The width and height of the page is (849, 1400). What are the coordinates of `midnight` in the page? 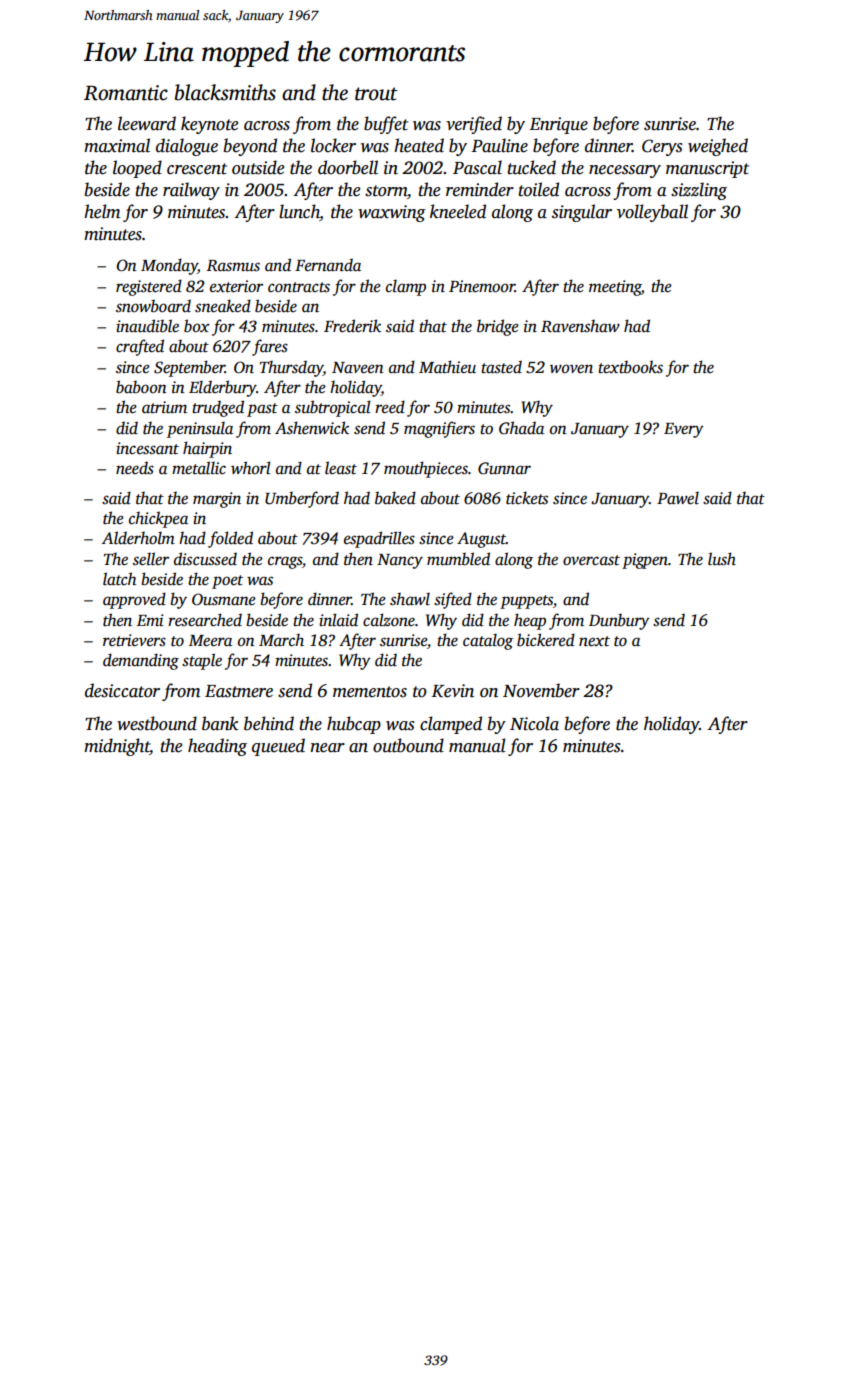 It's located at (117, 747).
